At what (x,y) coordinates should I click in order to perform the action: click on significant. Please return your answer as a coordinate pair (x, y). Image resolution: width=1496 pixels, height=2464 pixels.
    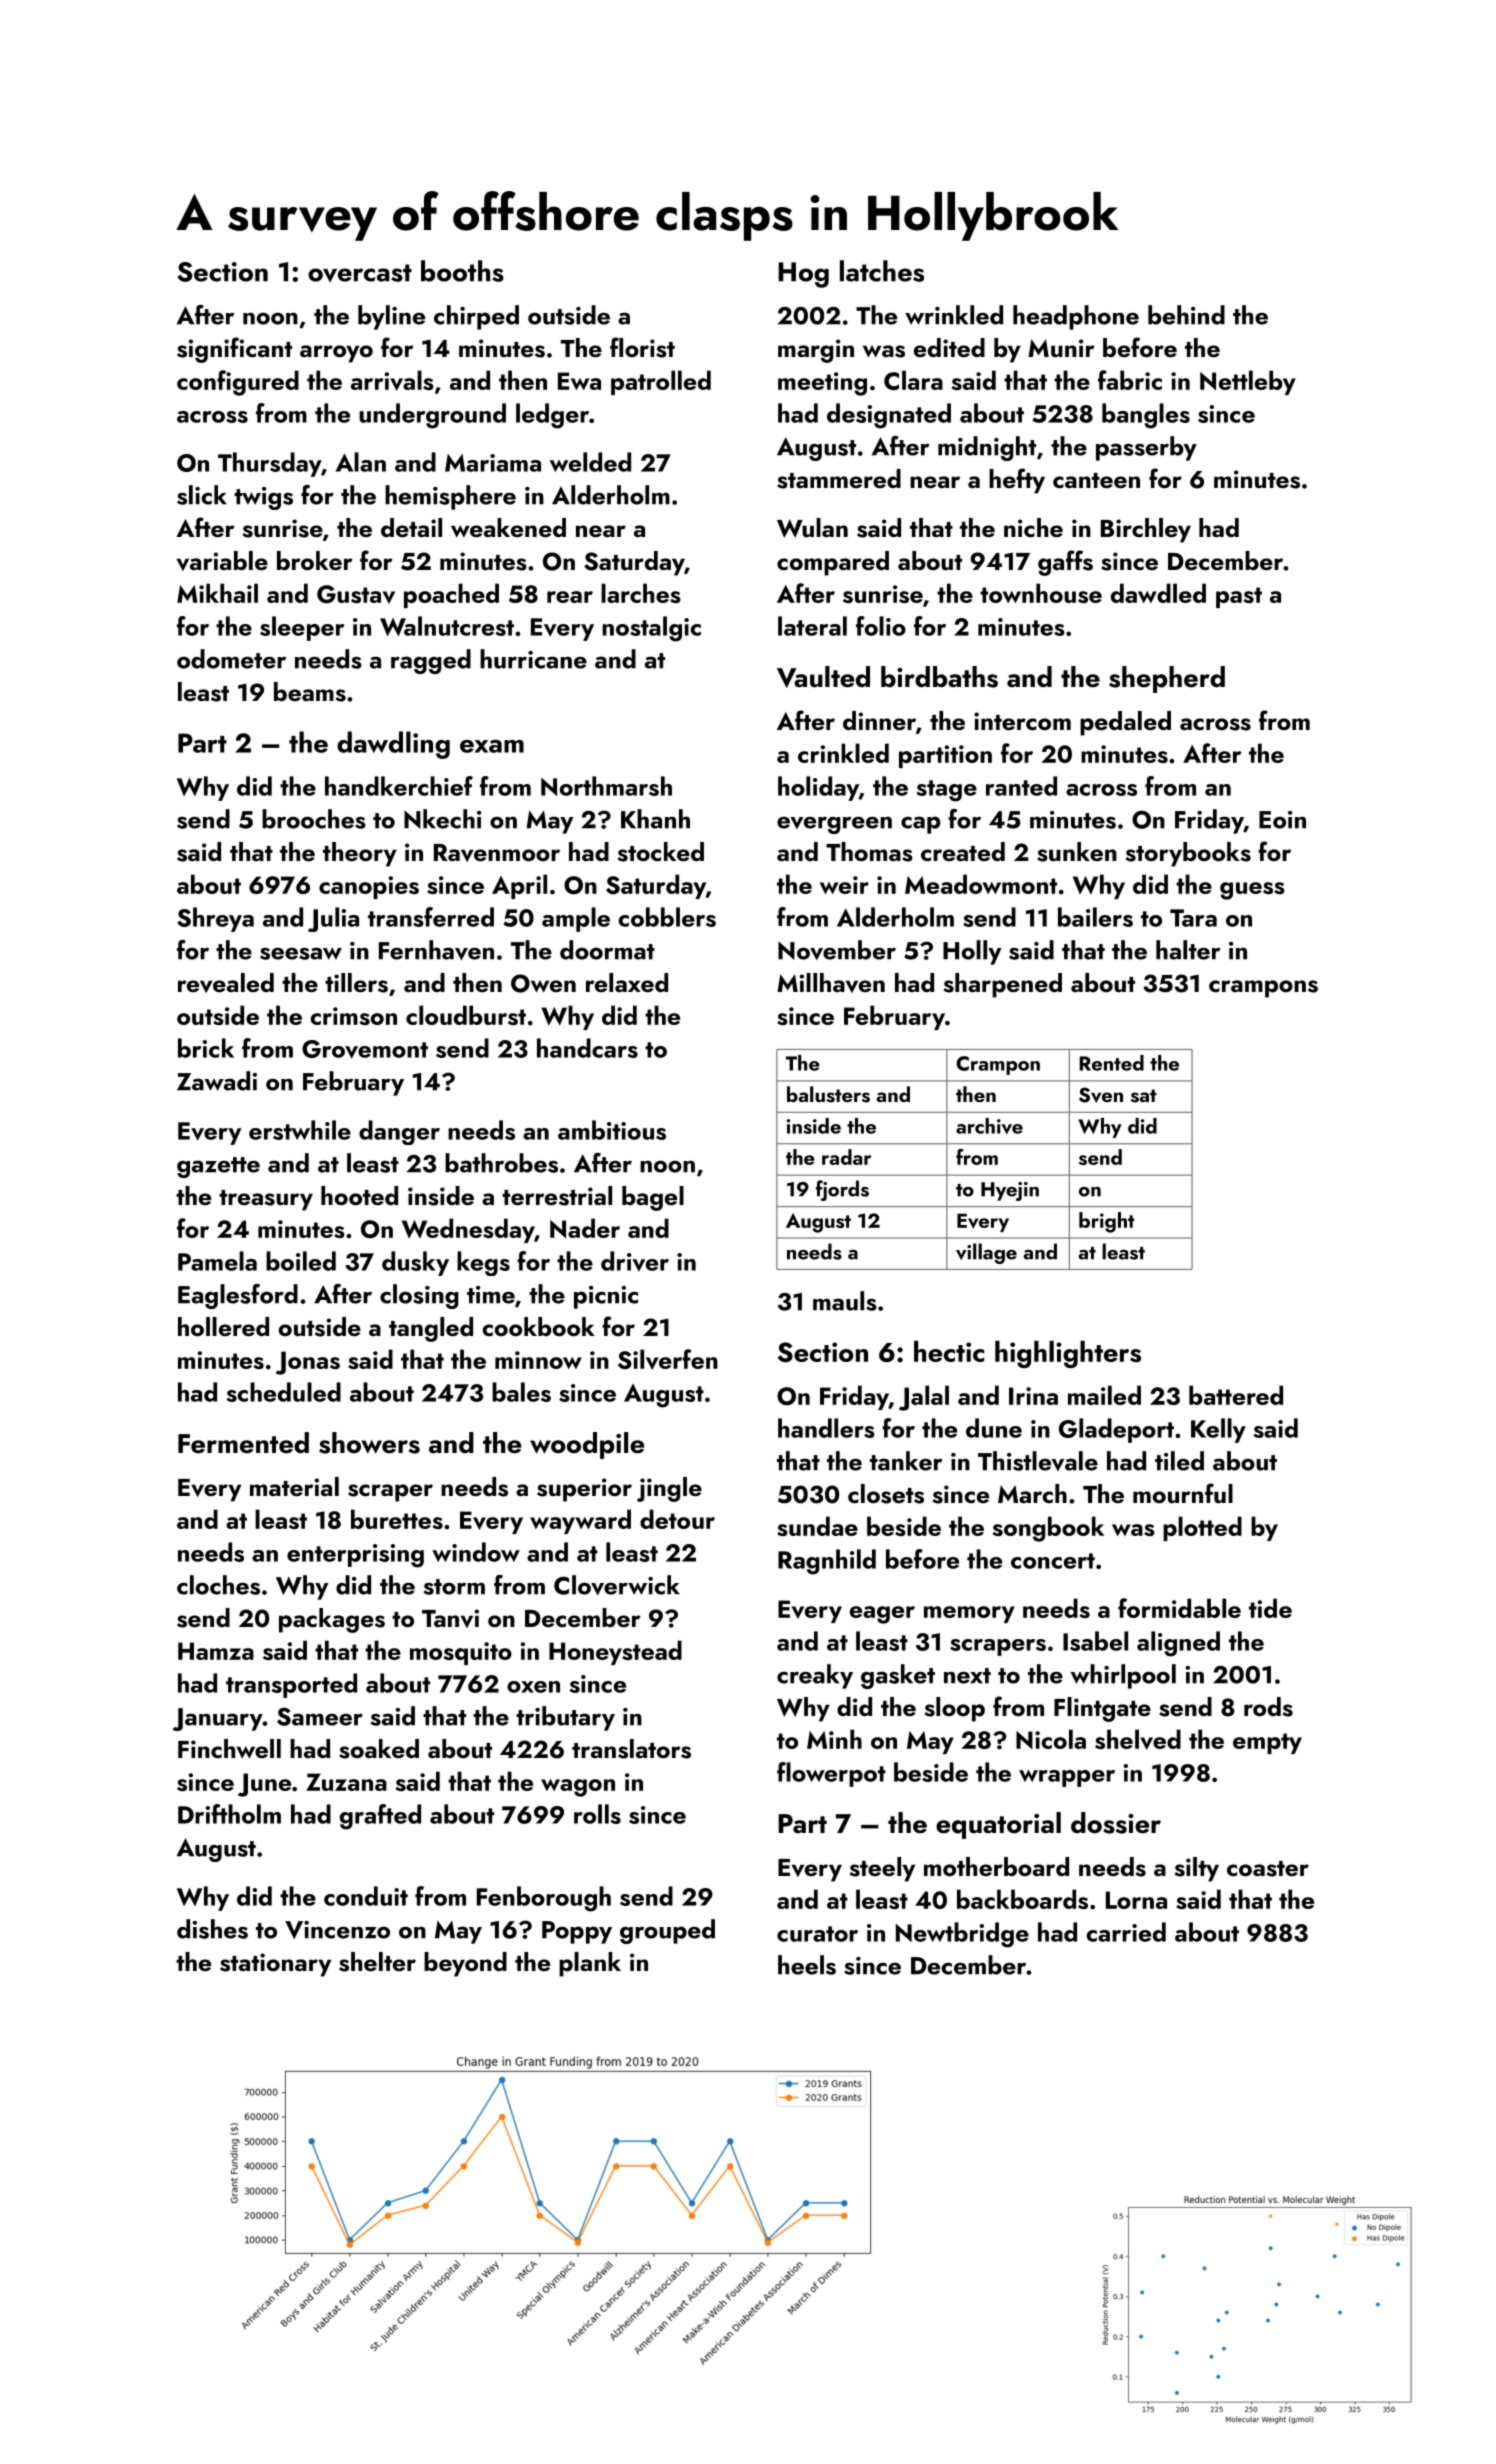
    Looking at the image, I should click on (234, 350).
